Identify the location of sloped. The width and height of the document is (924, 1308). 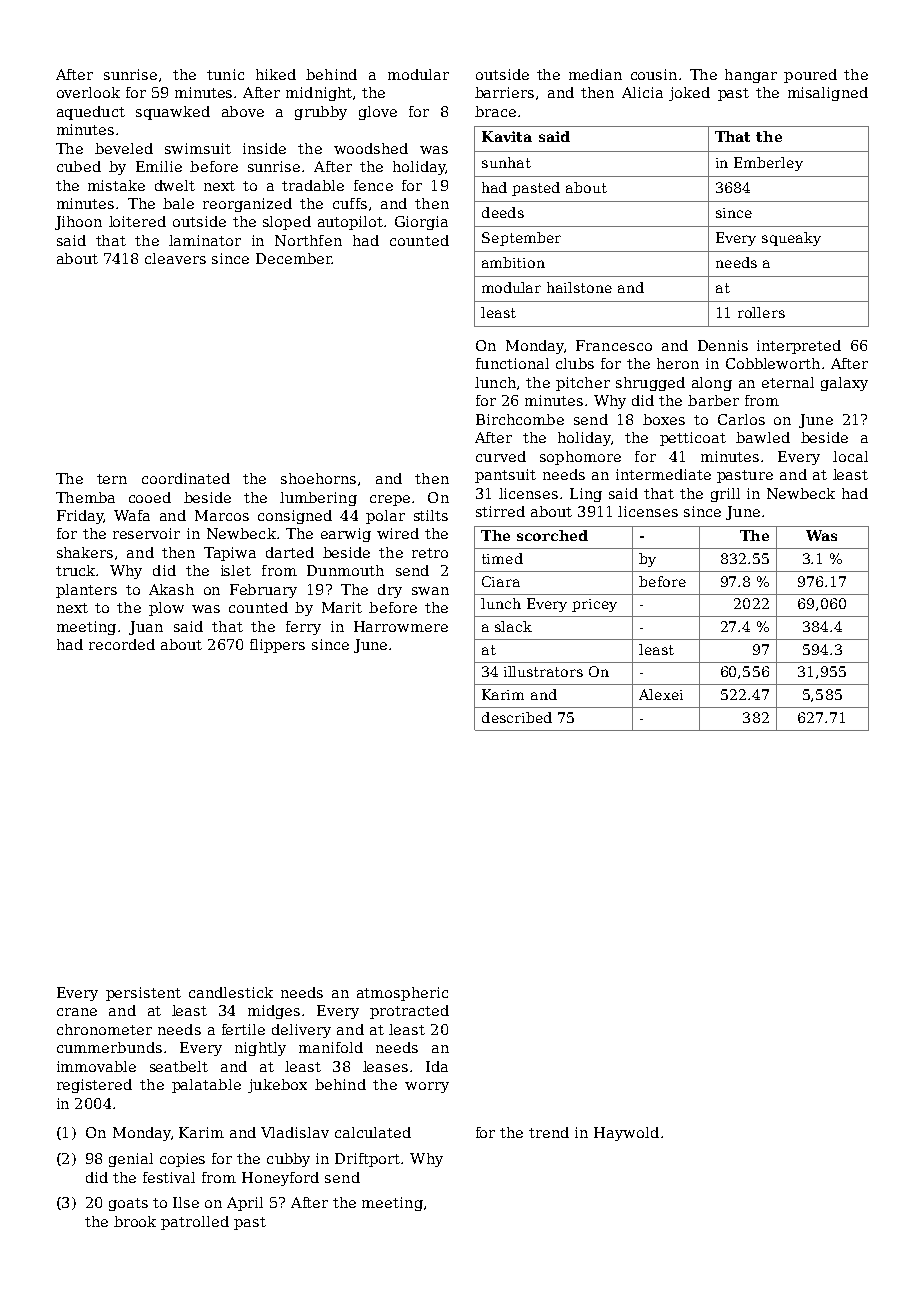
(287, 223).
